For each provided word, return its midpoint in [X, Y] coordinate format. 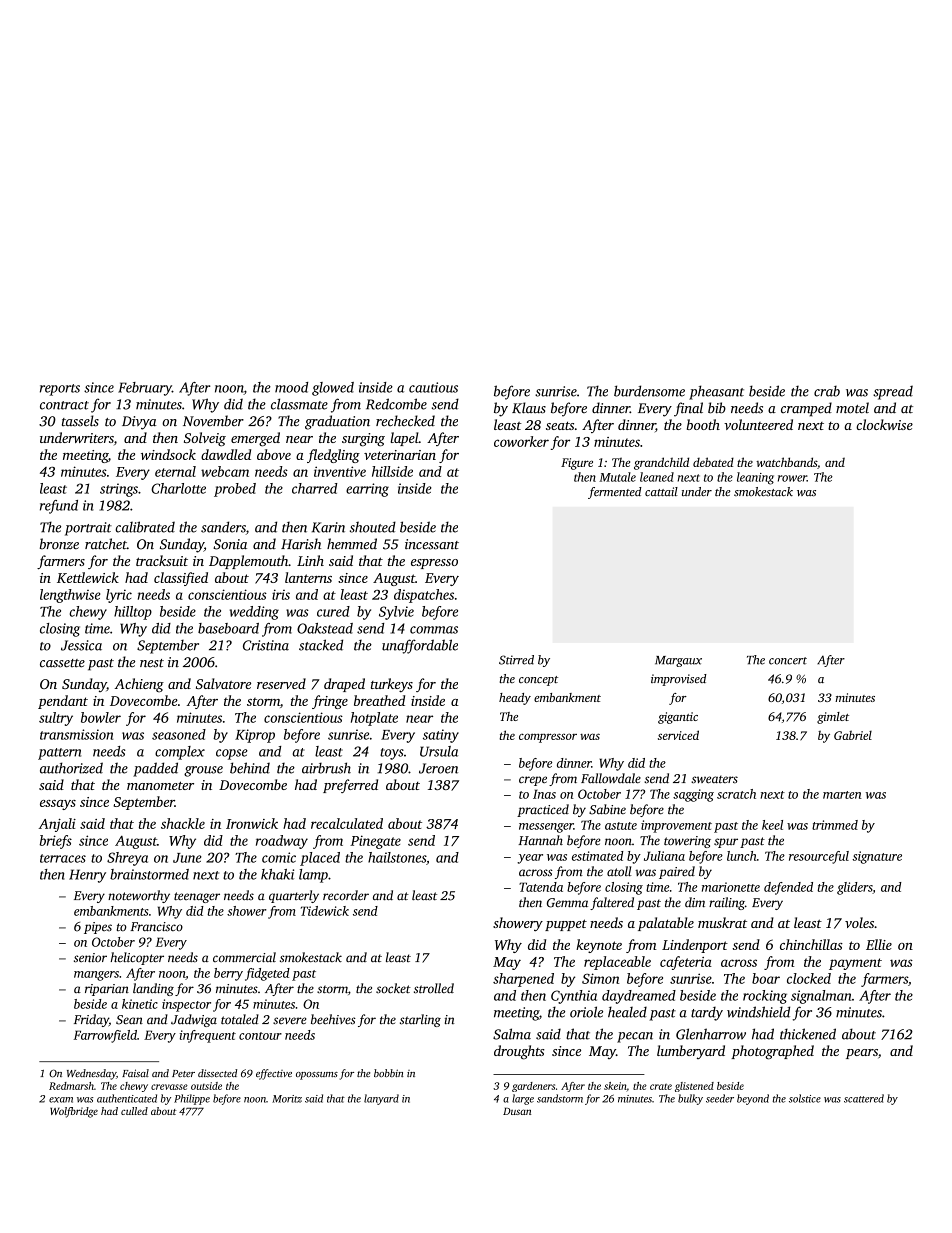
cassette [62, 663]
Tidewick [325, 911]
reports [60, 390]
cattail [661, 492]
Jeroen [438, 768]
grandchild [661, 463]
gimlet [833, 718]
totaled [240, 1019]
